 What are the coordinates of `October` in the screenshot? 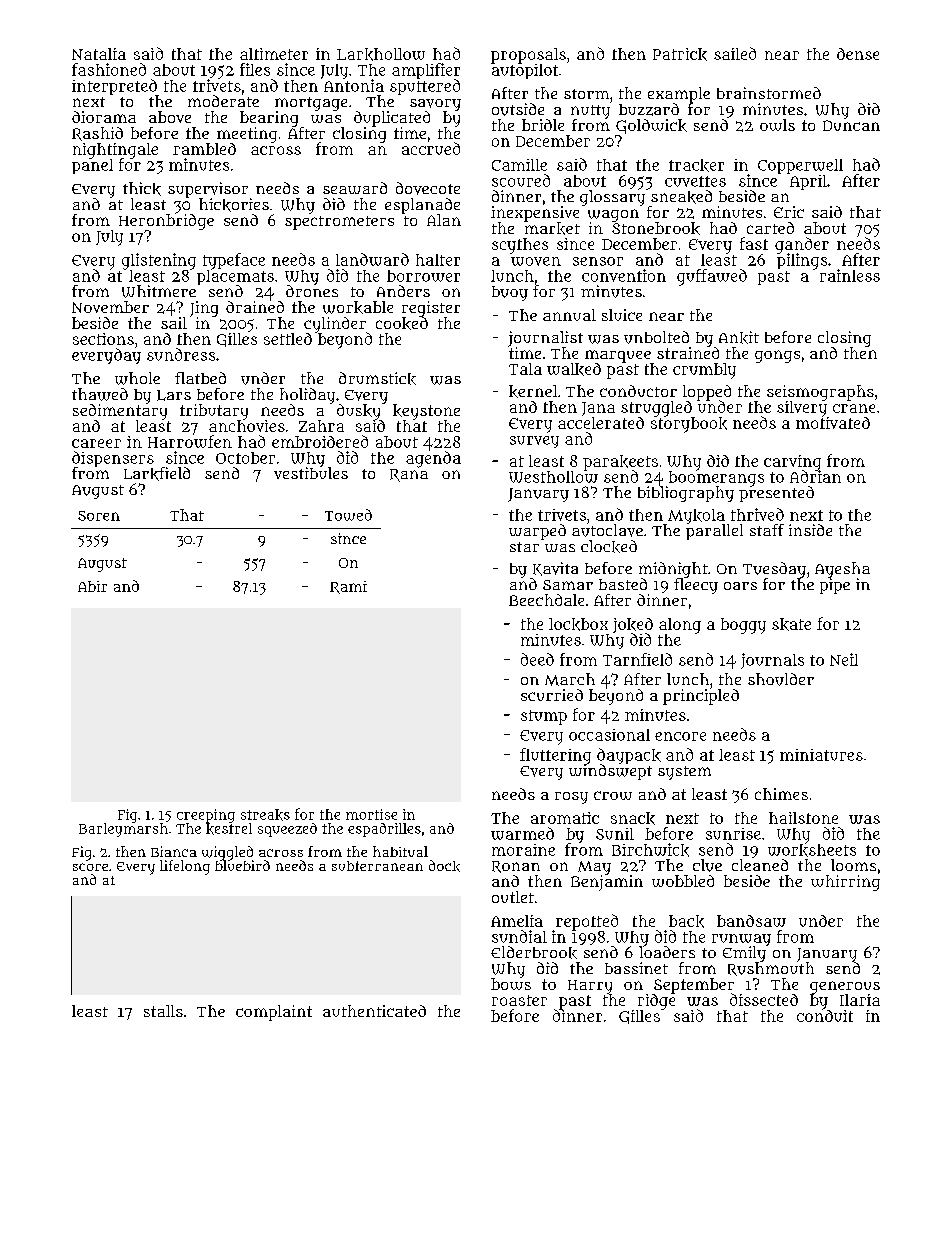 It's located at (245, 458).
